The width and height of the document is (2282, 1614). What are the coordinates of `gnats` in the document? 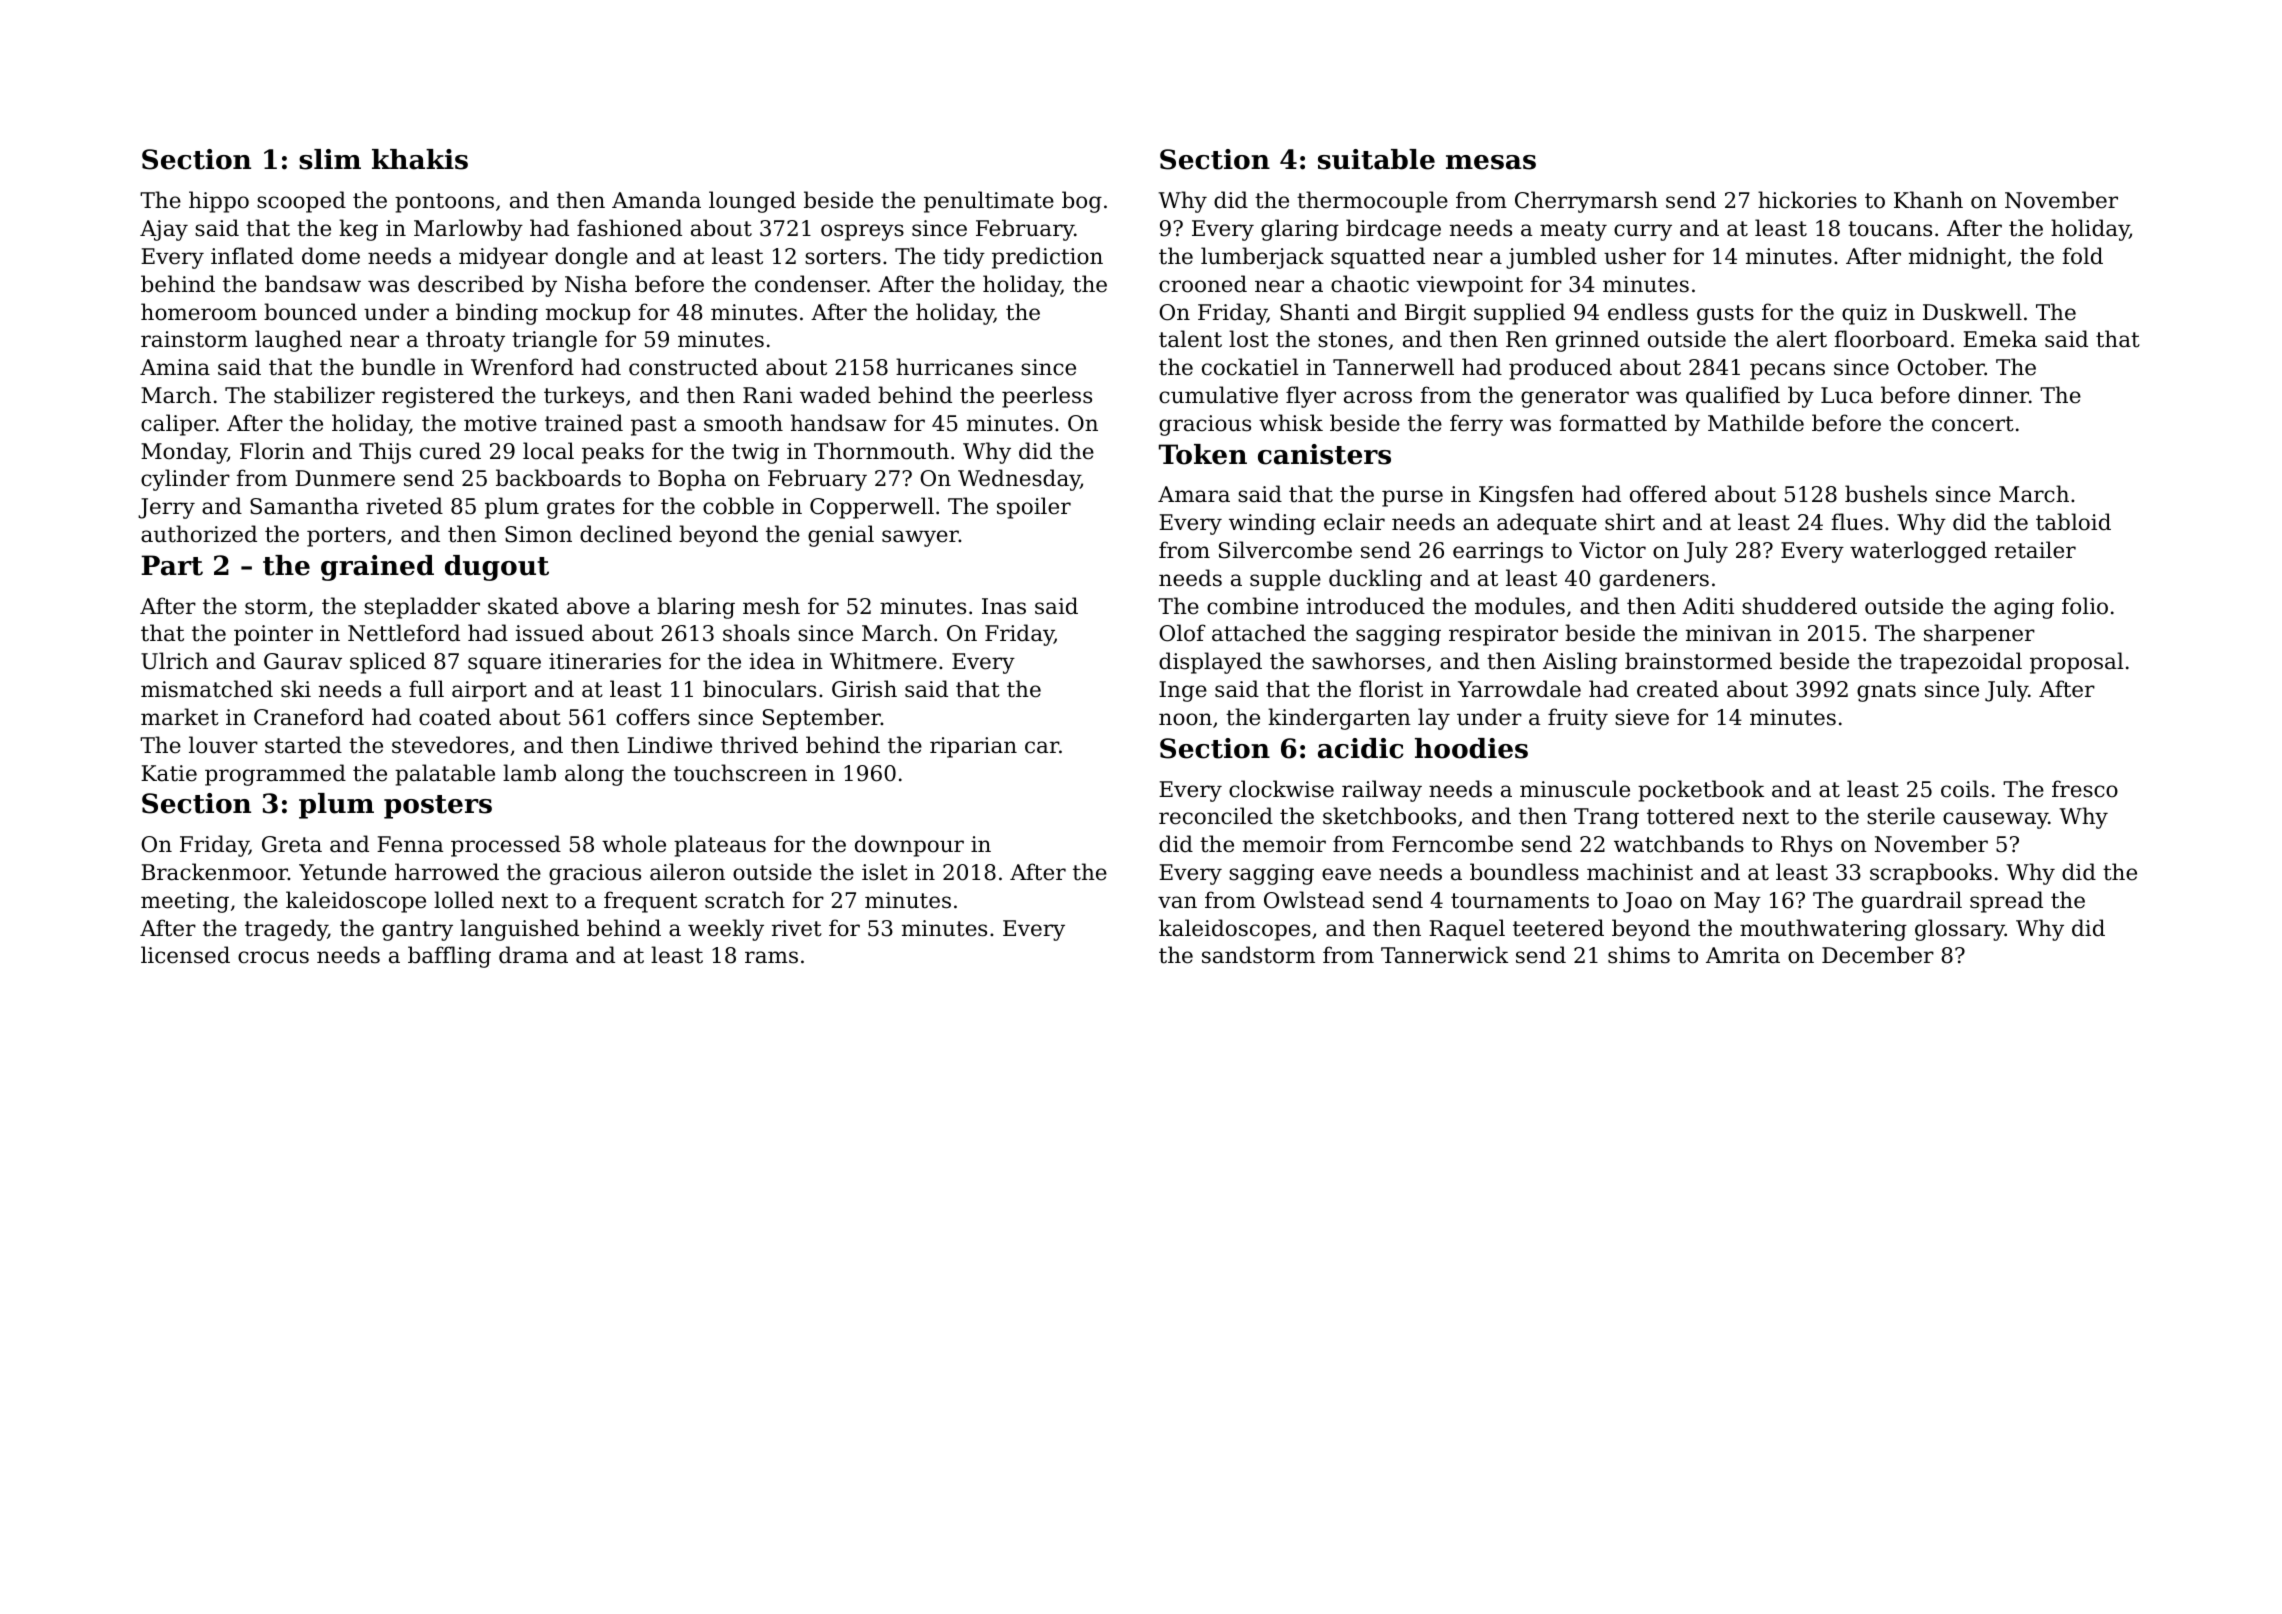 It's located at (1886, 692).
